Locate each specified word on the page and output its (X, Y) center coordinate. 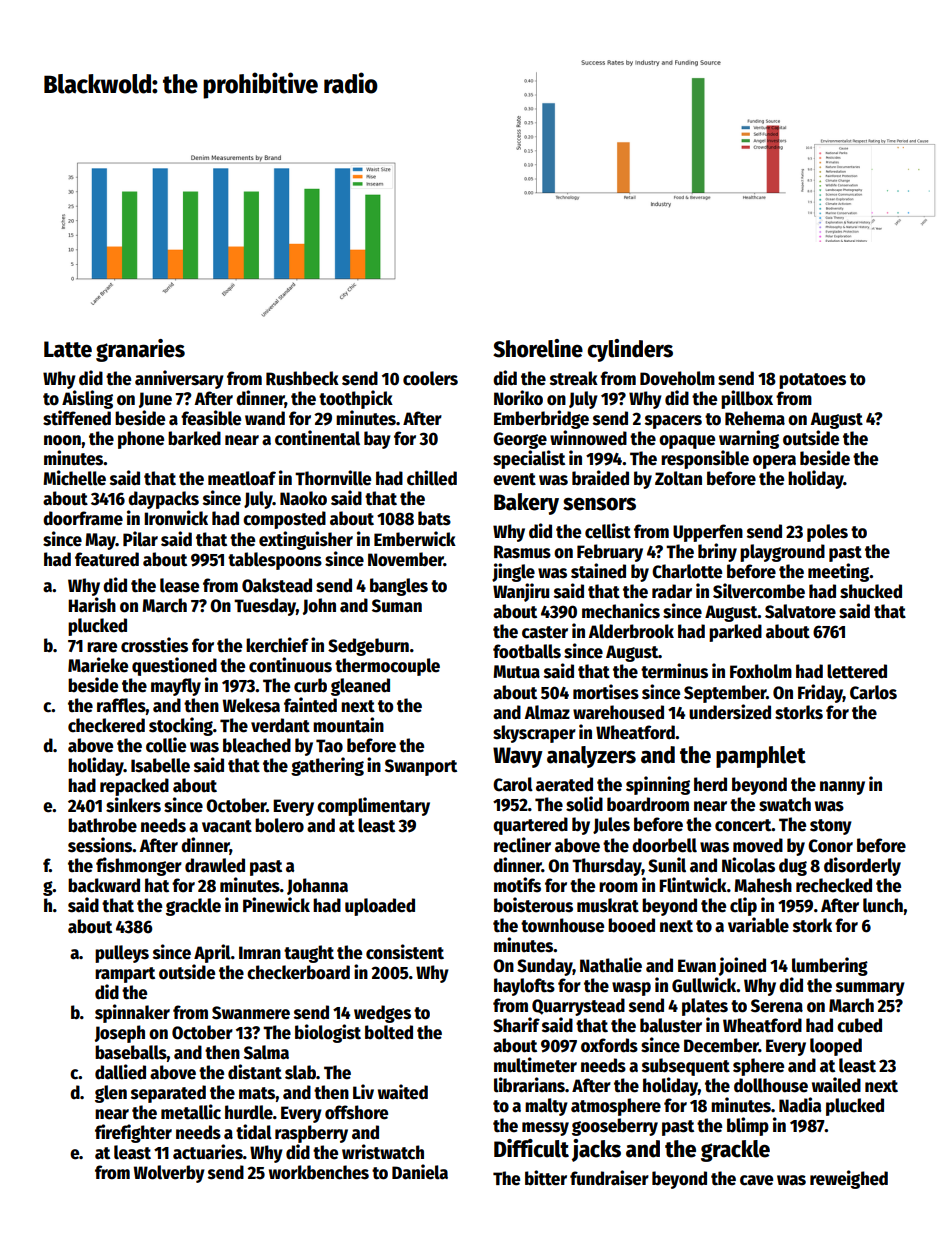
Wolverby (169, 1174)
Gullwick (704, 985)
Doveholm (677, 378)
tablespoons (275, 561)
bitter (546, 1178)
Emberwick (415, 539)
